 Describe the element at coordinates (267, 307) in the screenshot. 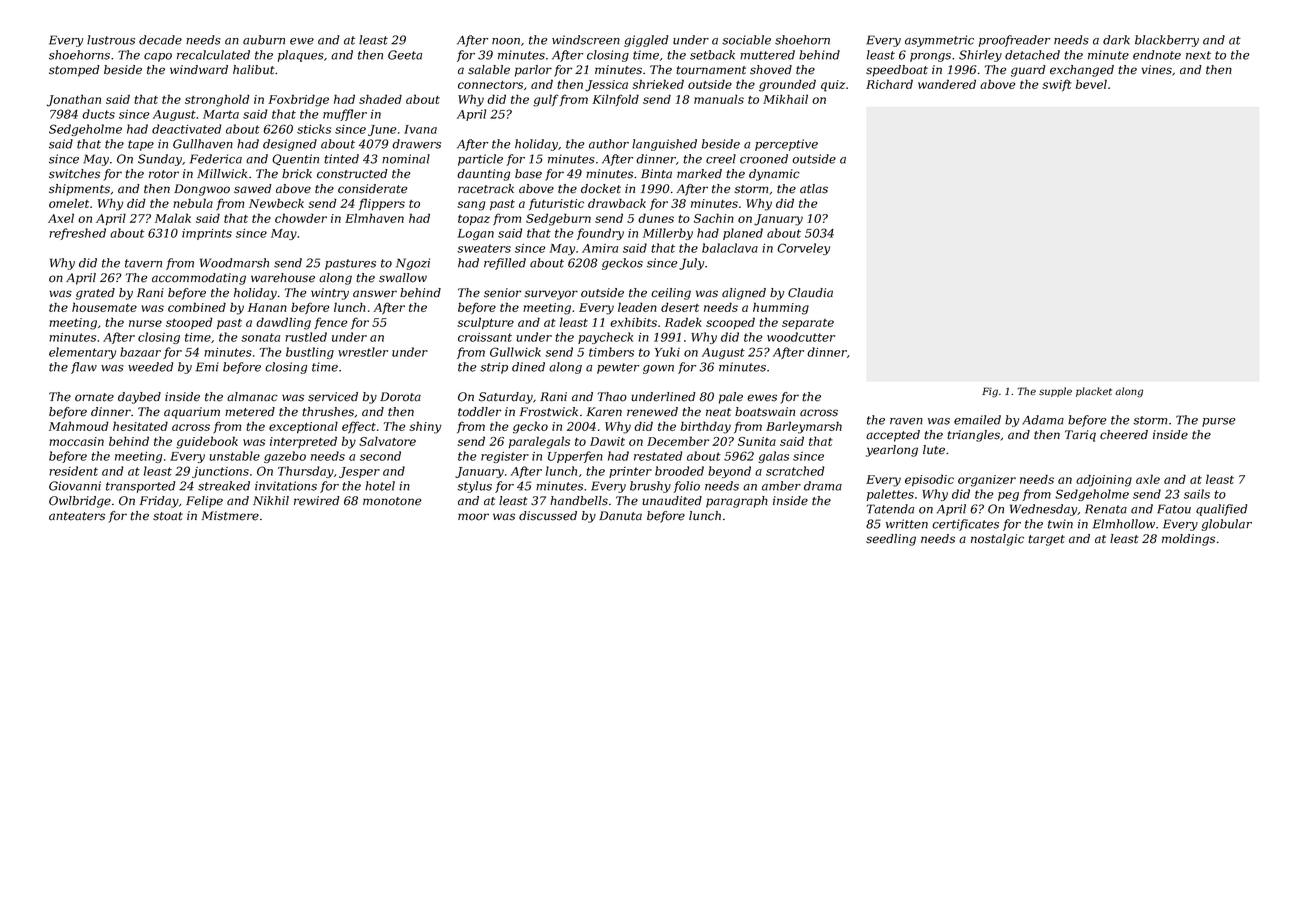

I see `Hanan` at that location.
